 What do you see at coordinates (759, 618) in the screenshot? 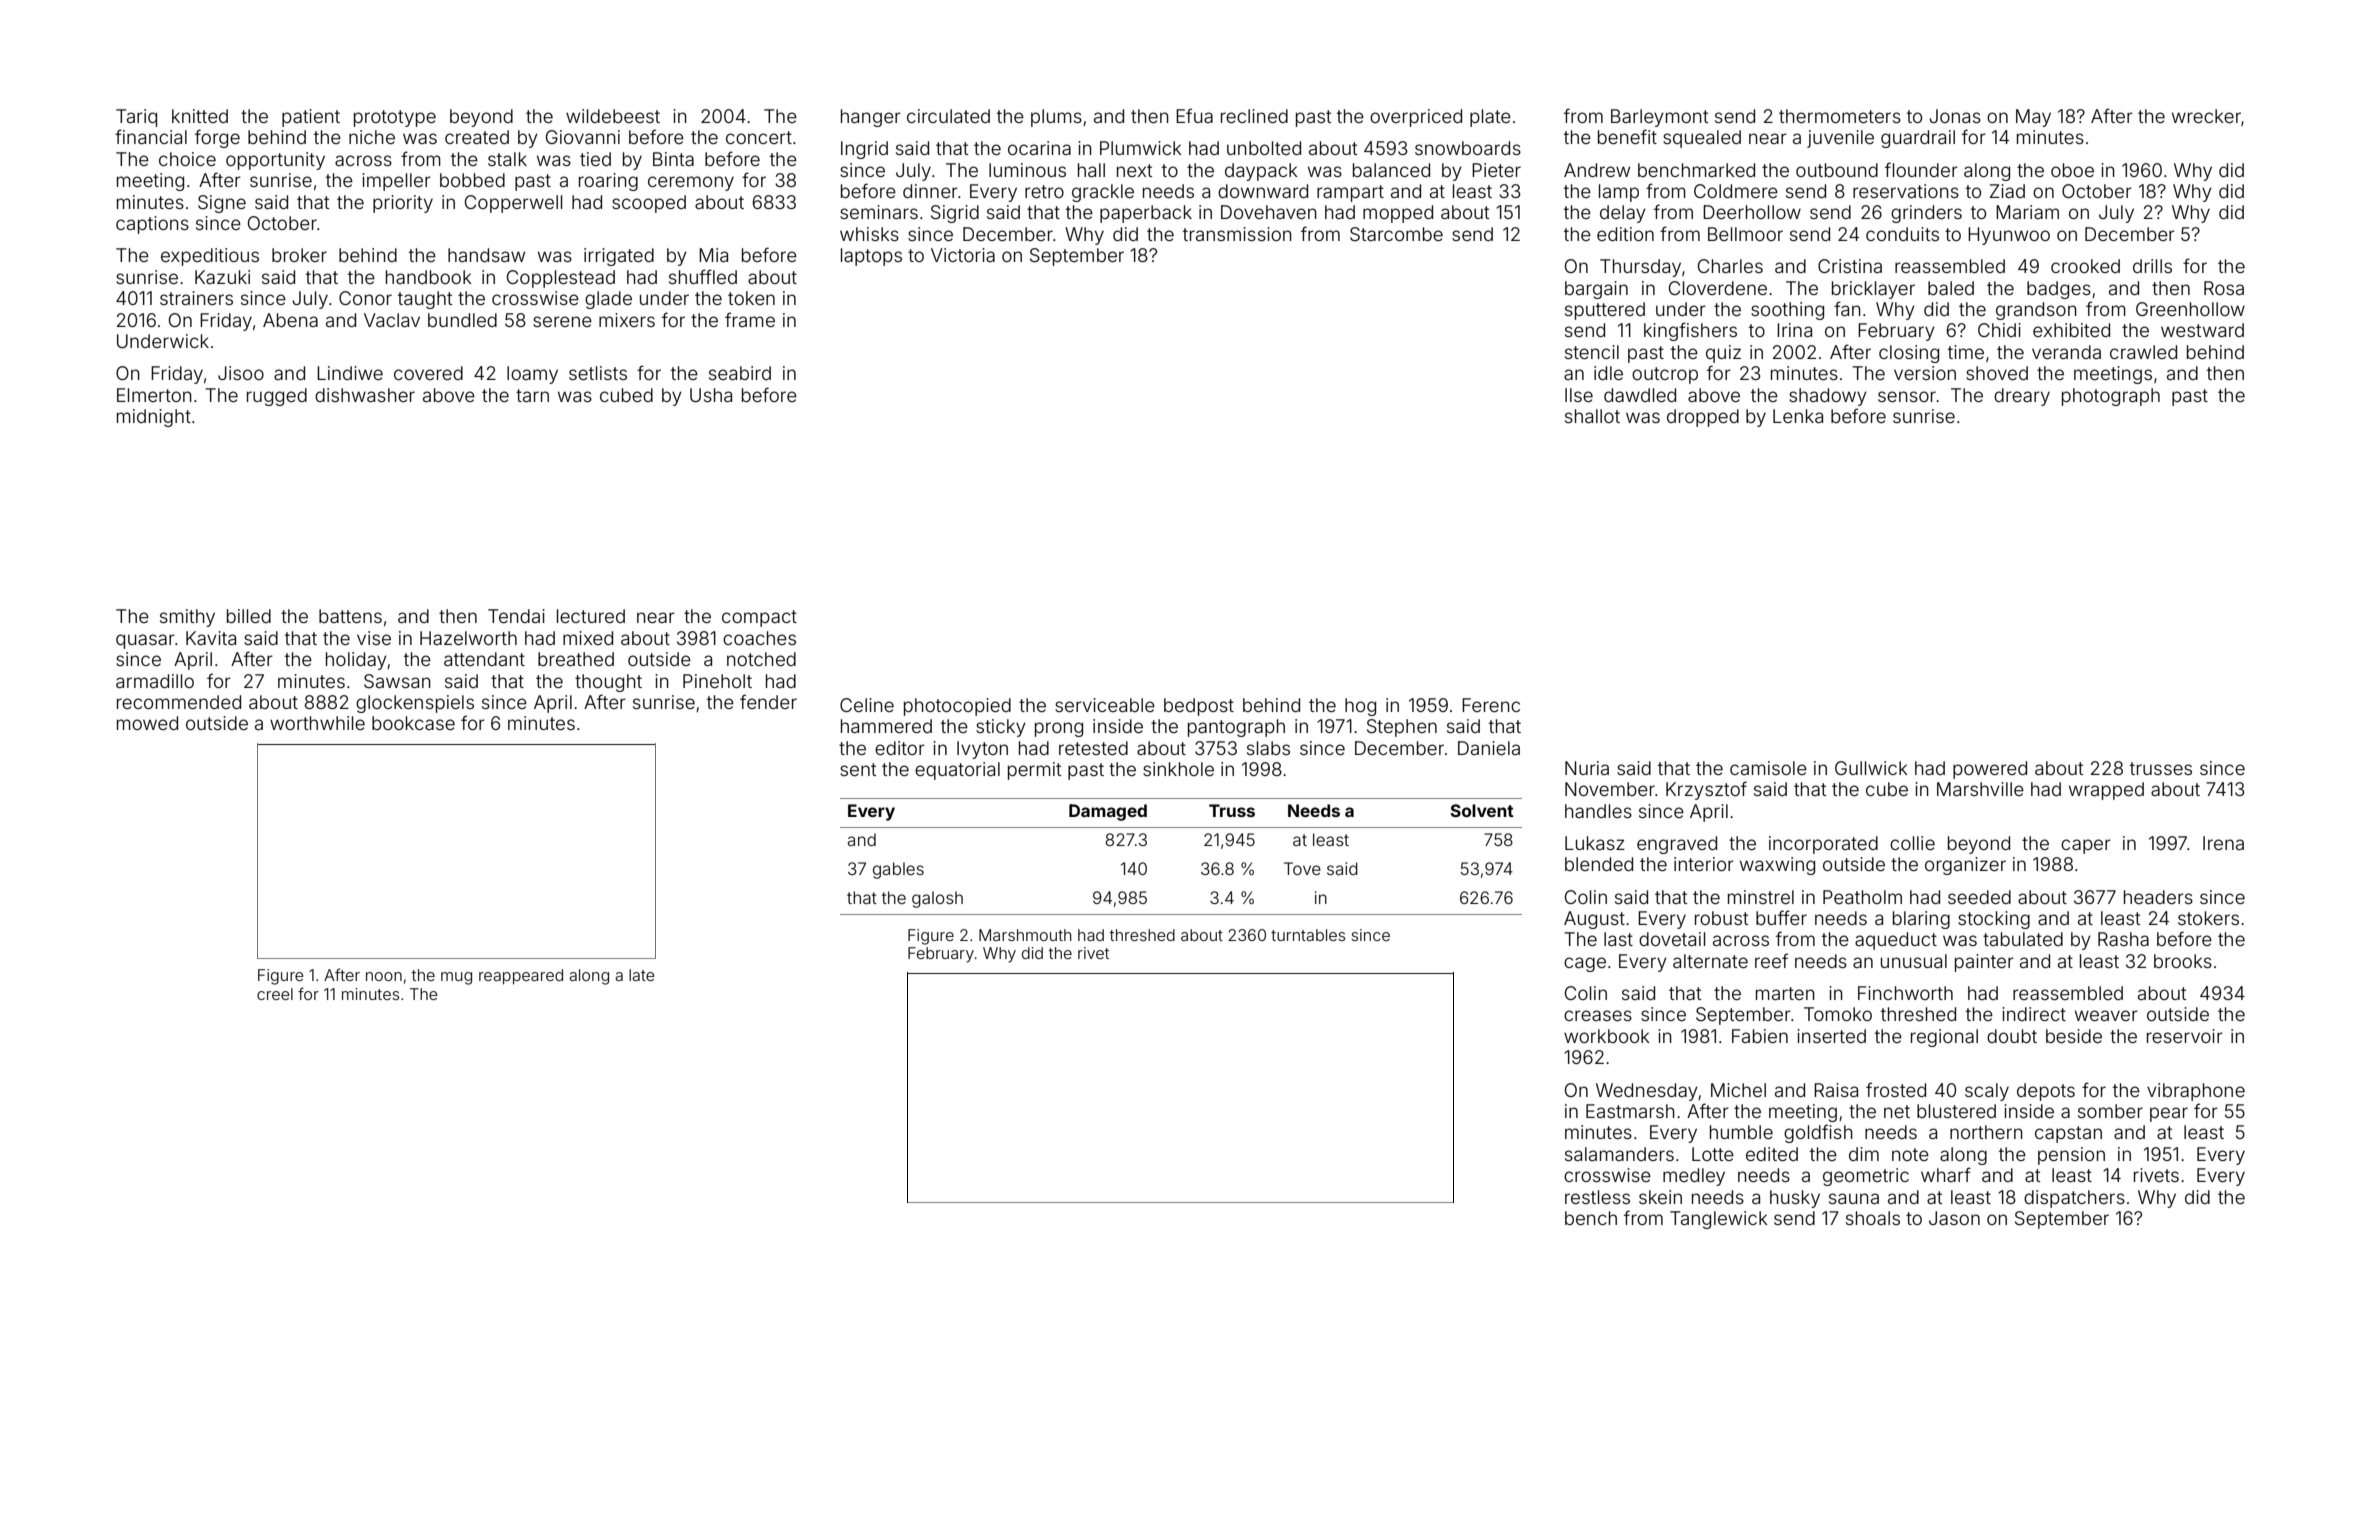
I see `compact` at bounding box center [759, 618].
